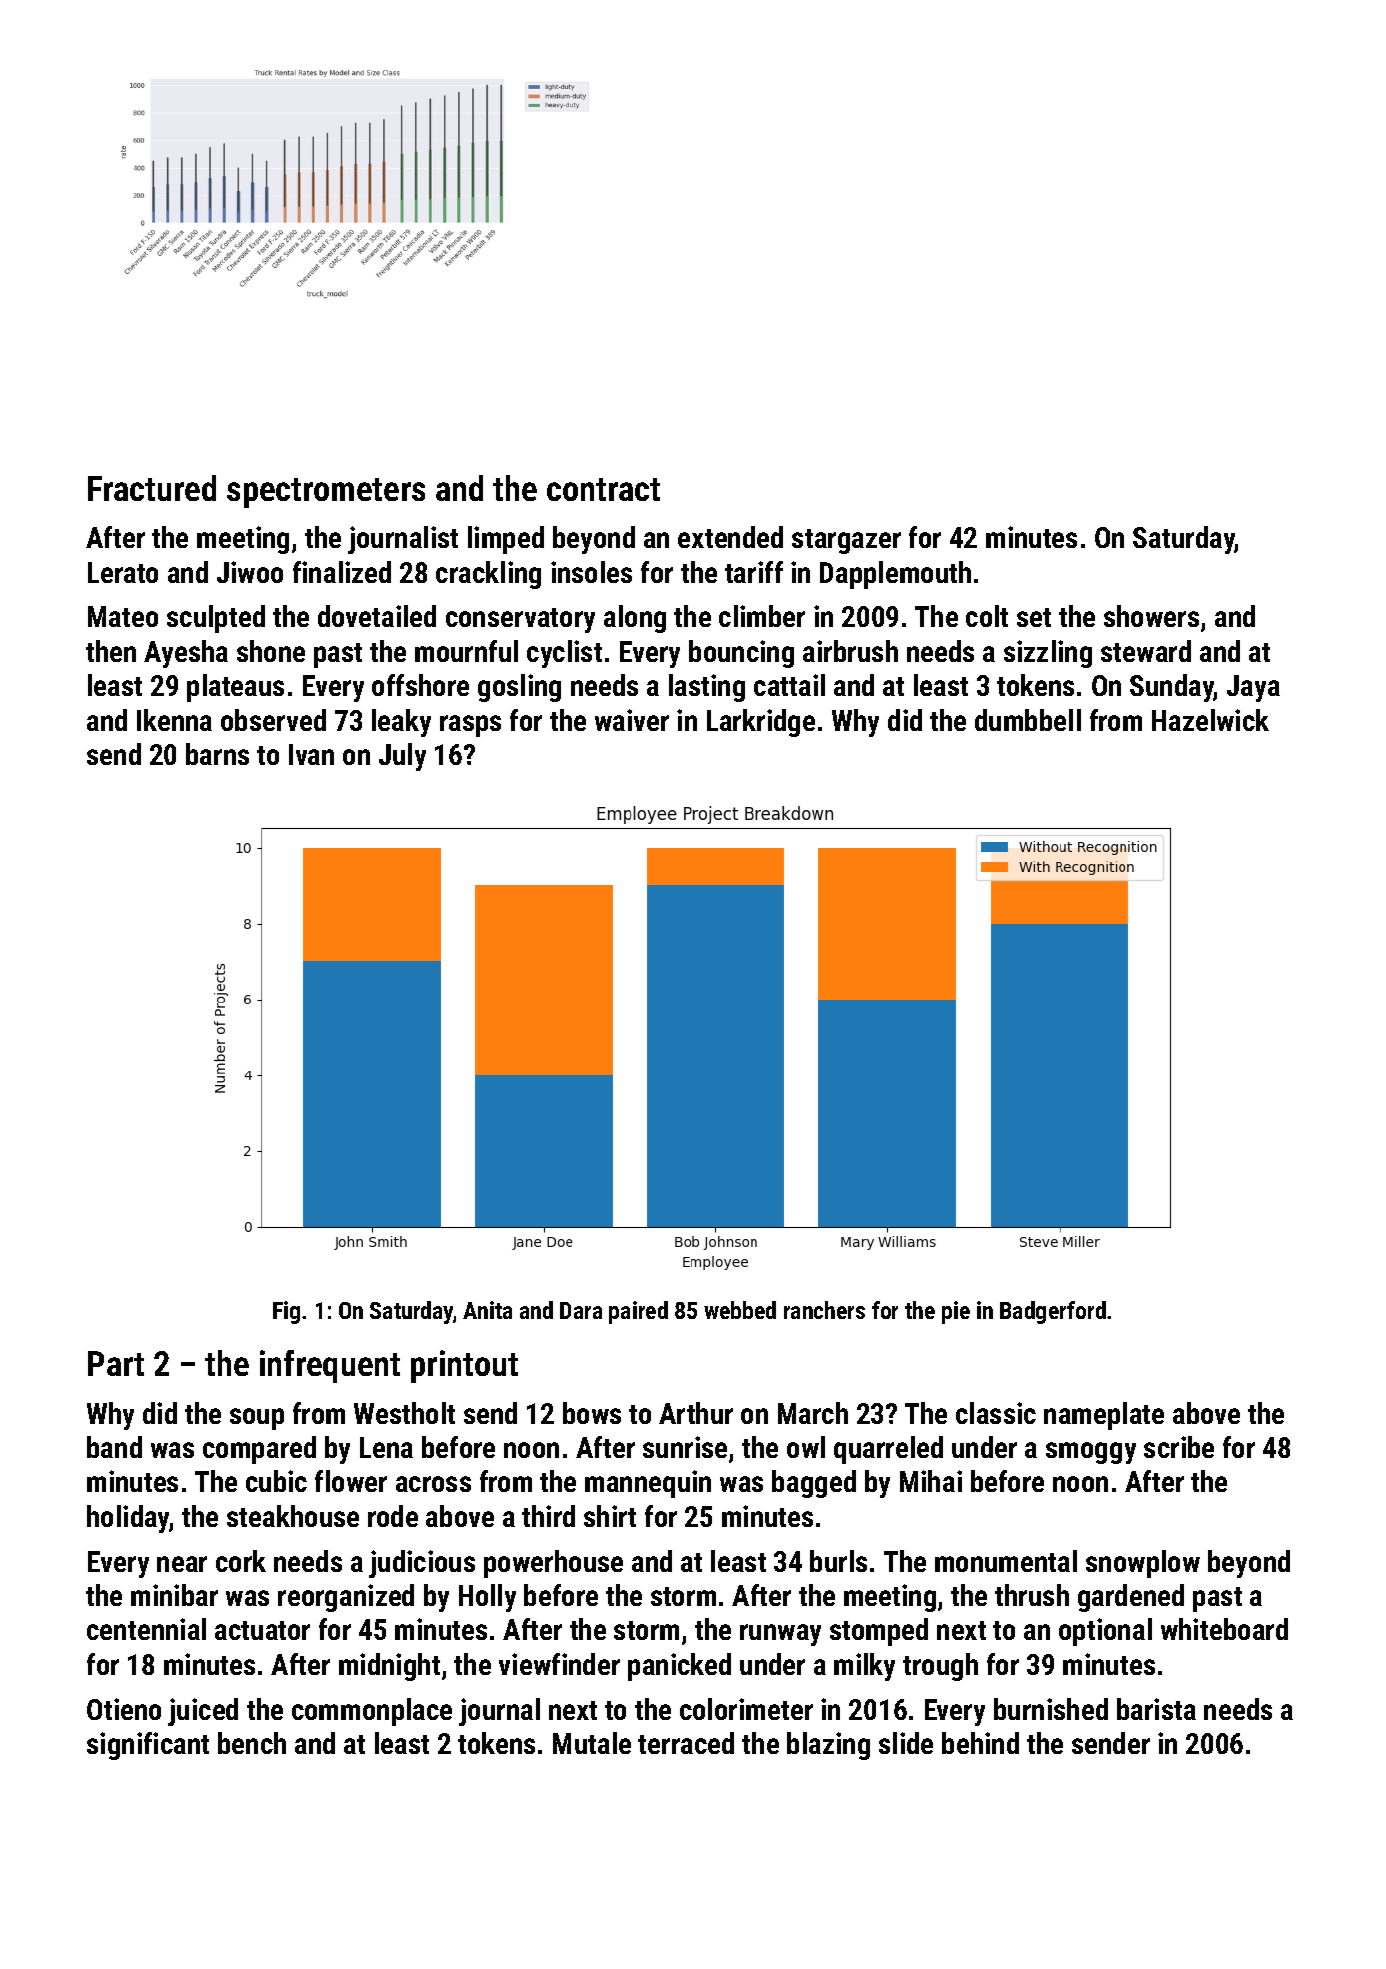  What do you see at coordinates (603, 489) in the screenshot?
I see `contract` at bounding box center [603, 489].
